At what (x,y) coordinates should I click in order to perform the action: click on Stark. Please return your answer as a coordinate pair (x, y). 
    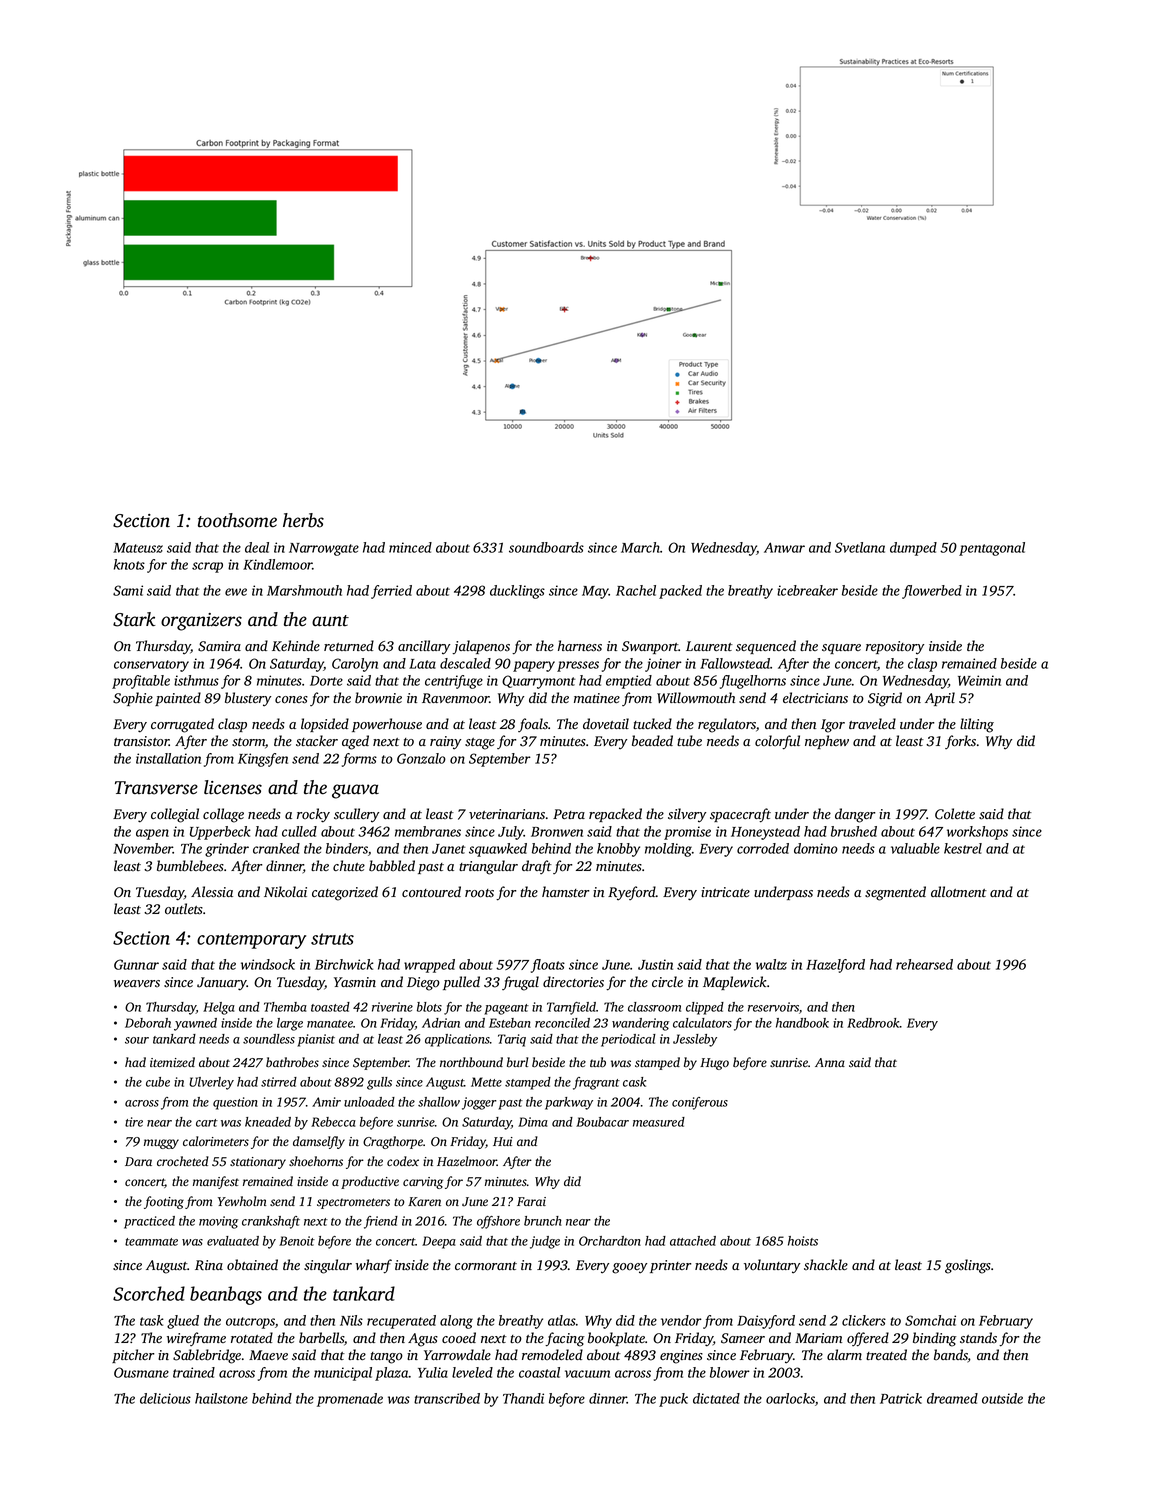
    Looking at the image, I should click on (134, 619).
